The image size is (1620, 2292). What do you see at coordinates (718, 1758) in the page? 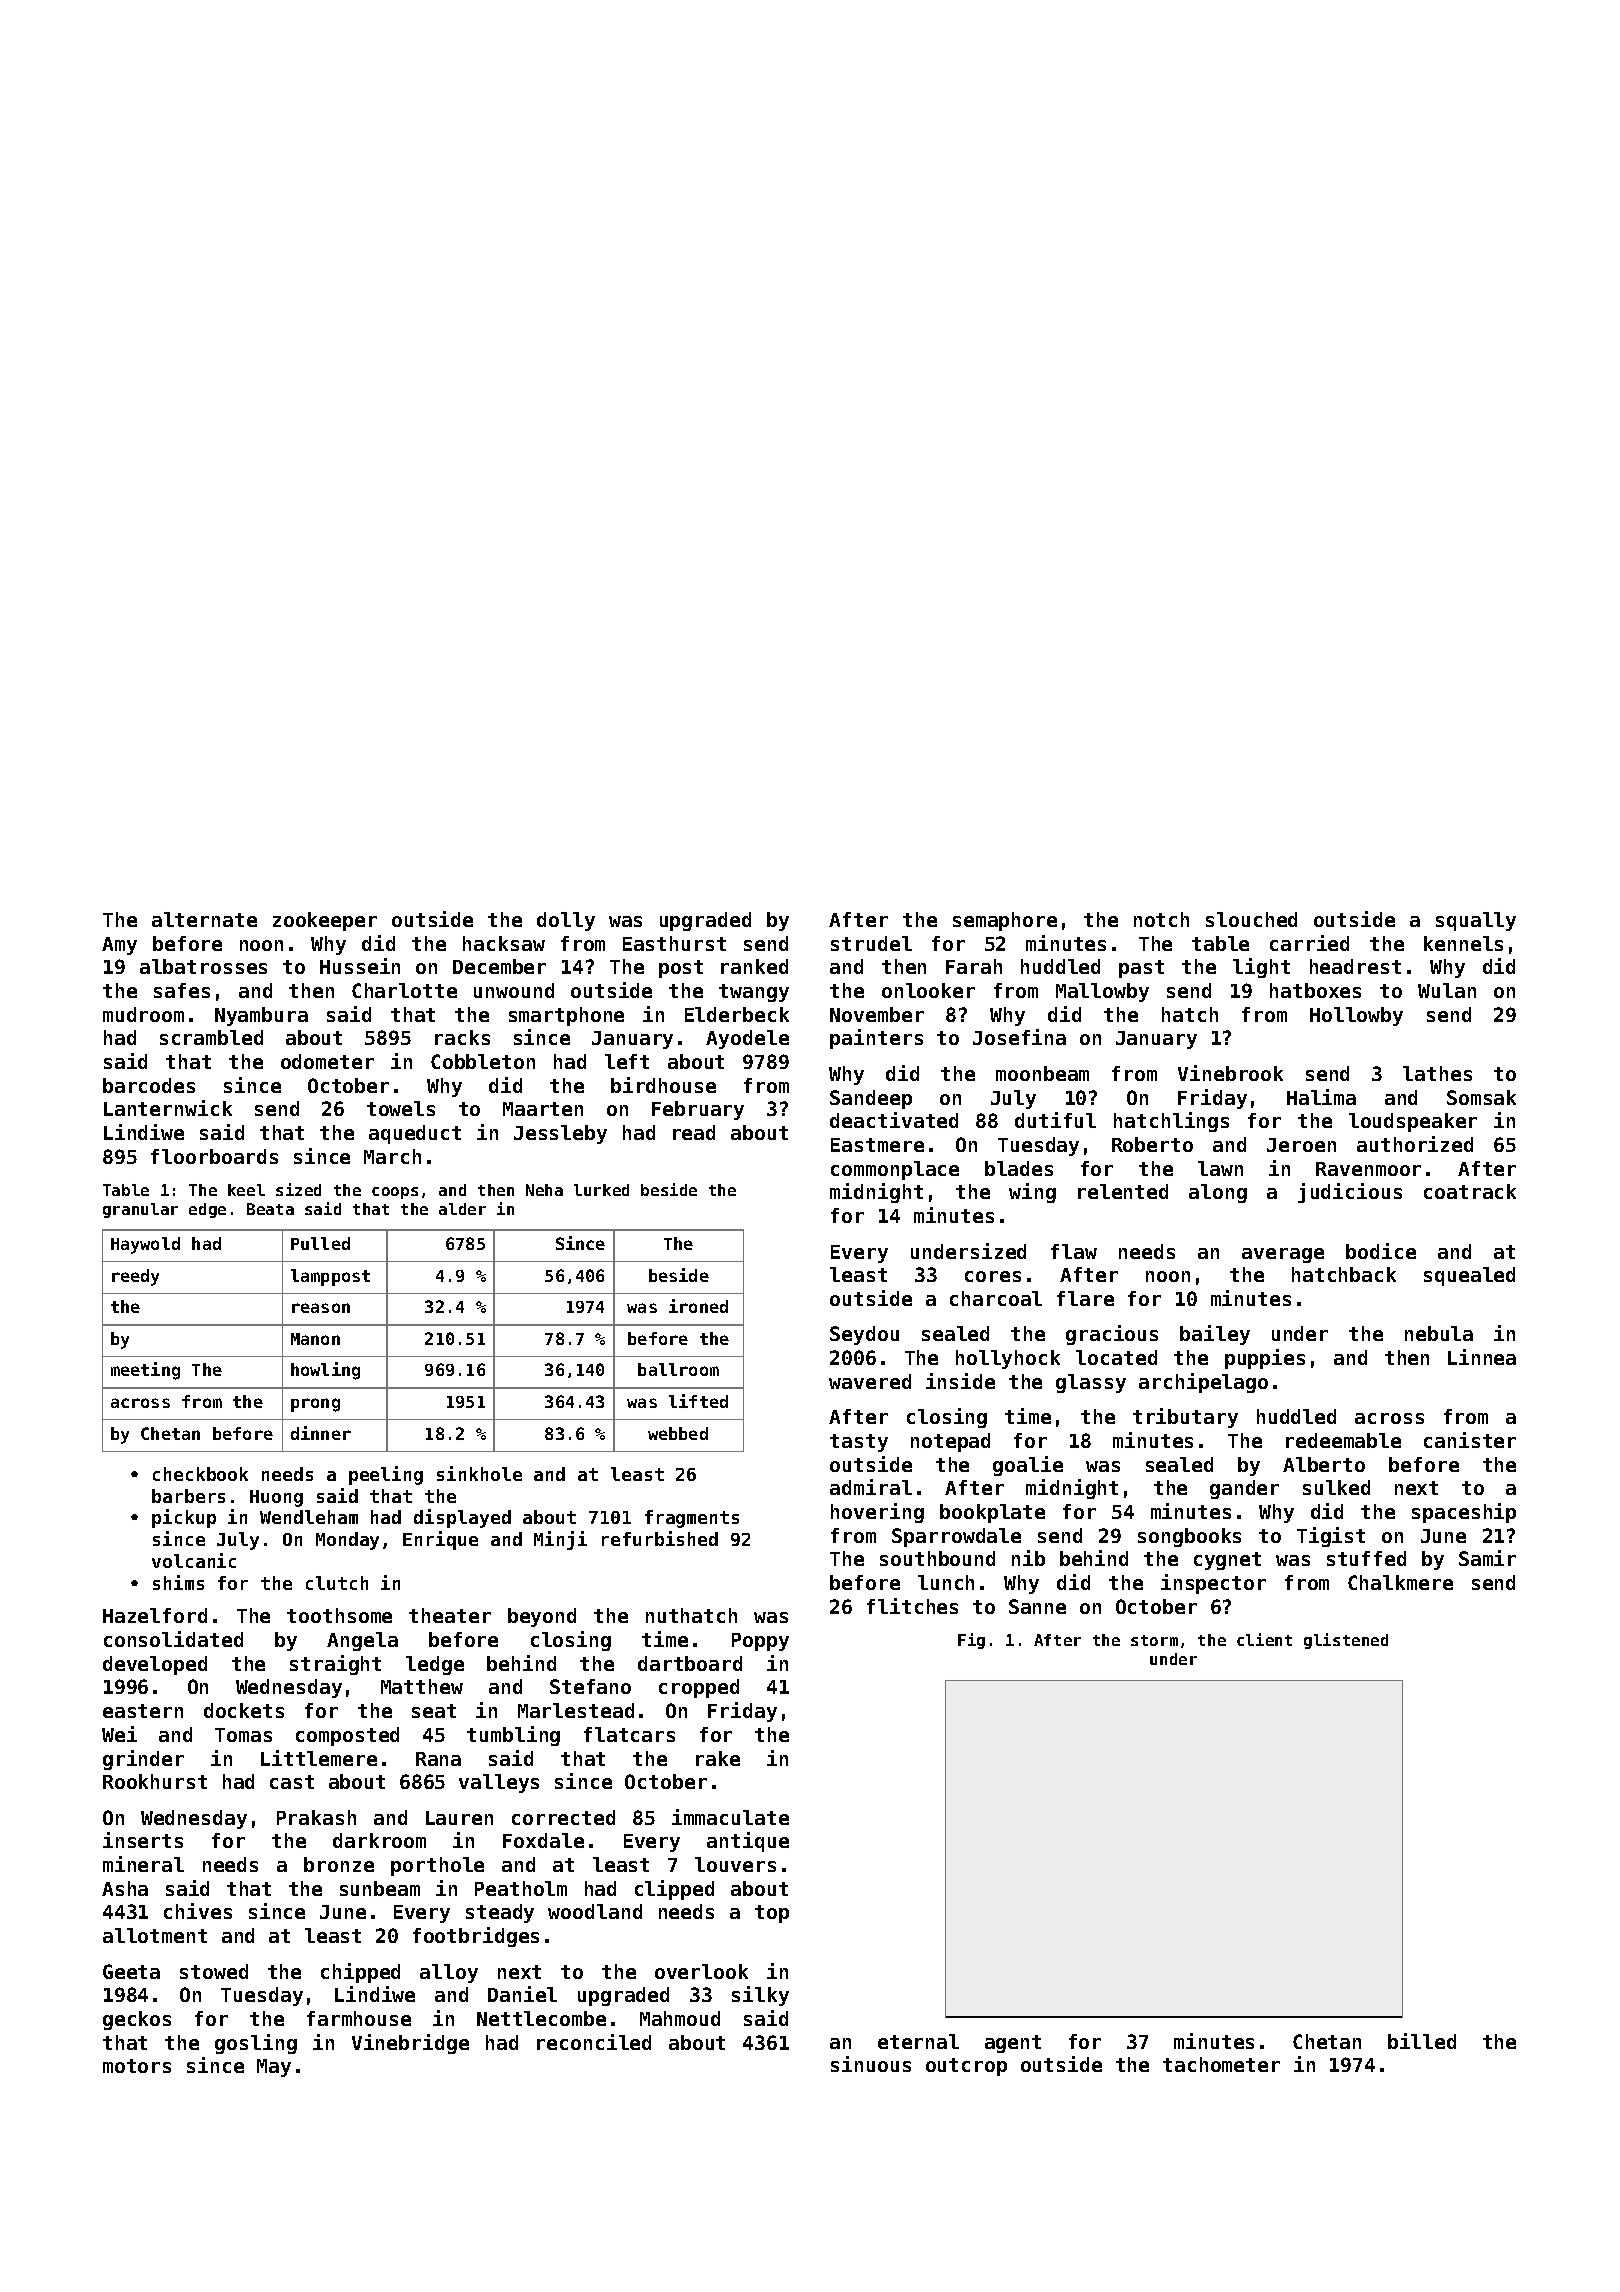
I see `rake` at bounding box center [718, 1758].
